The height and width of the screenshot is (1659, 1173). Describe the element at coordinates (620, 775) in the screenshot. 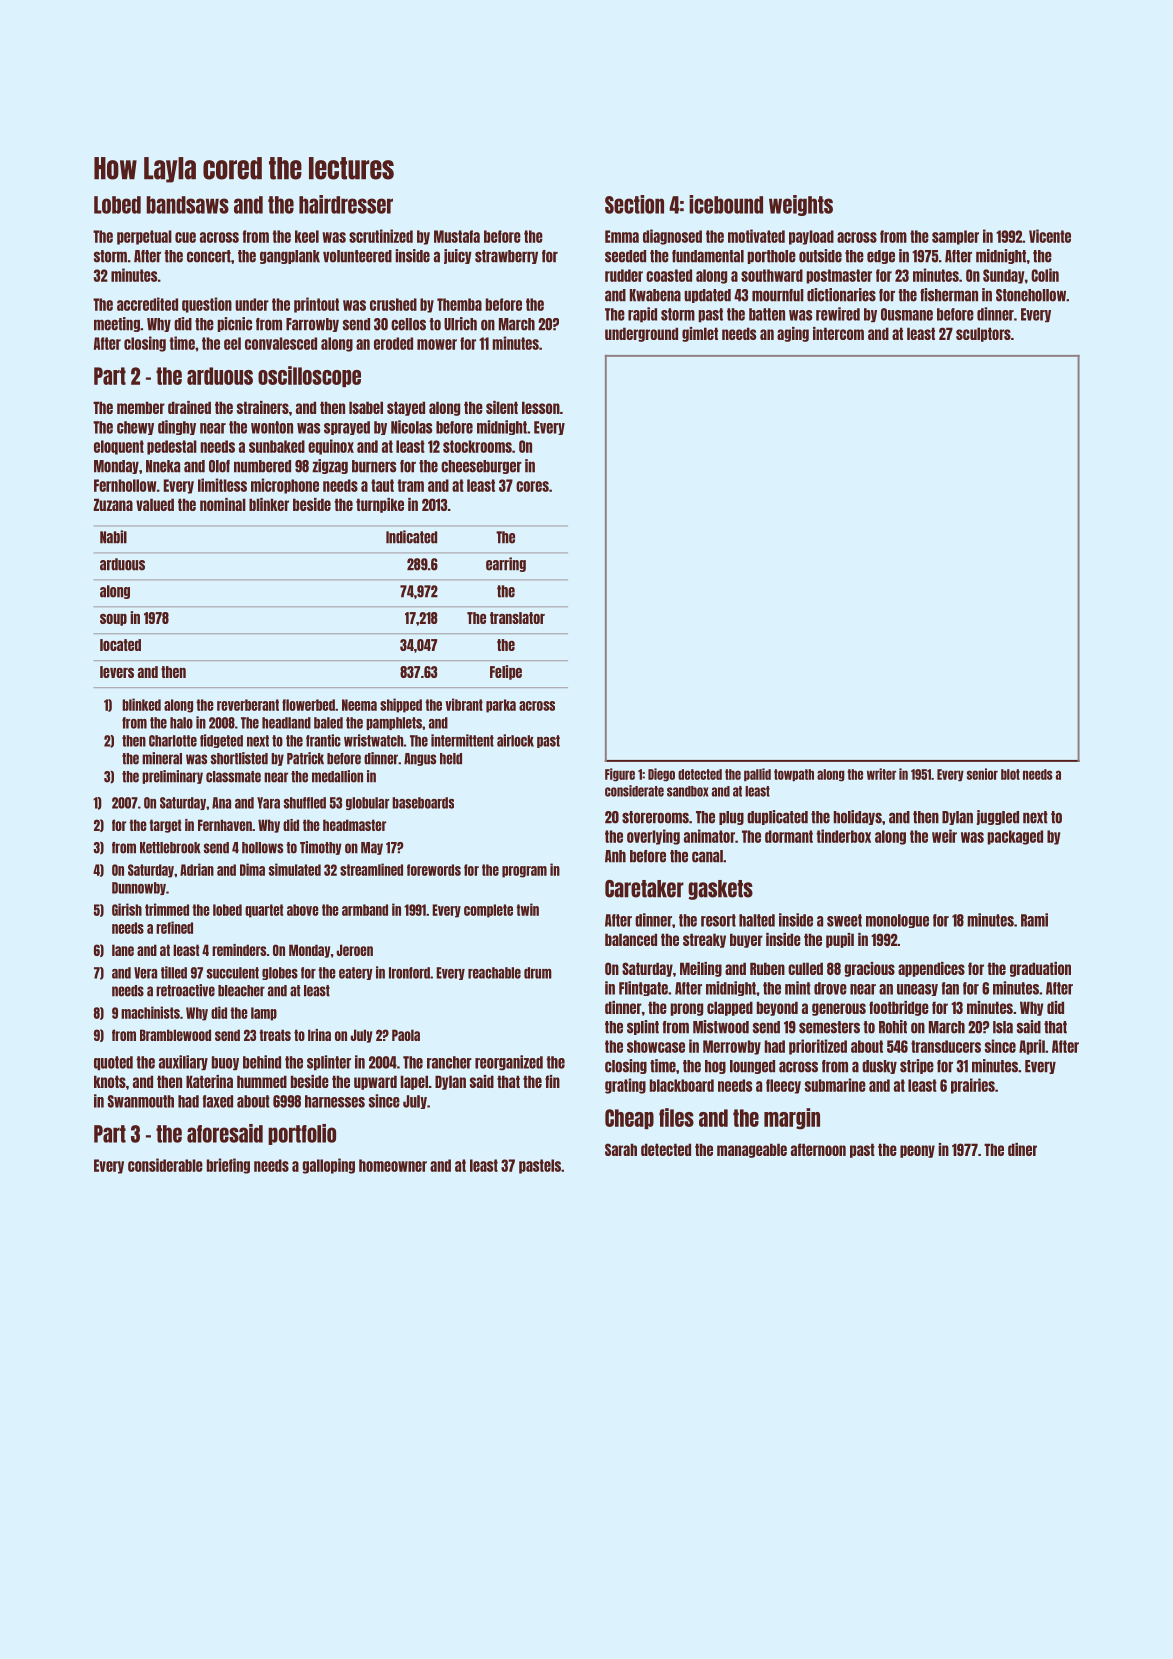

I see `Figure` at that location.
